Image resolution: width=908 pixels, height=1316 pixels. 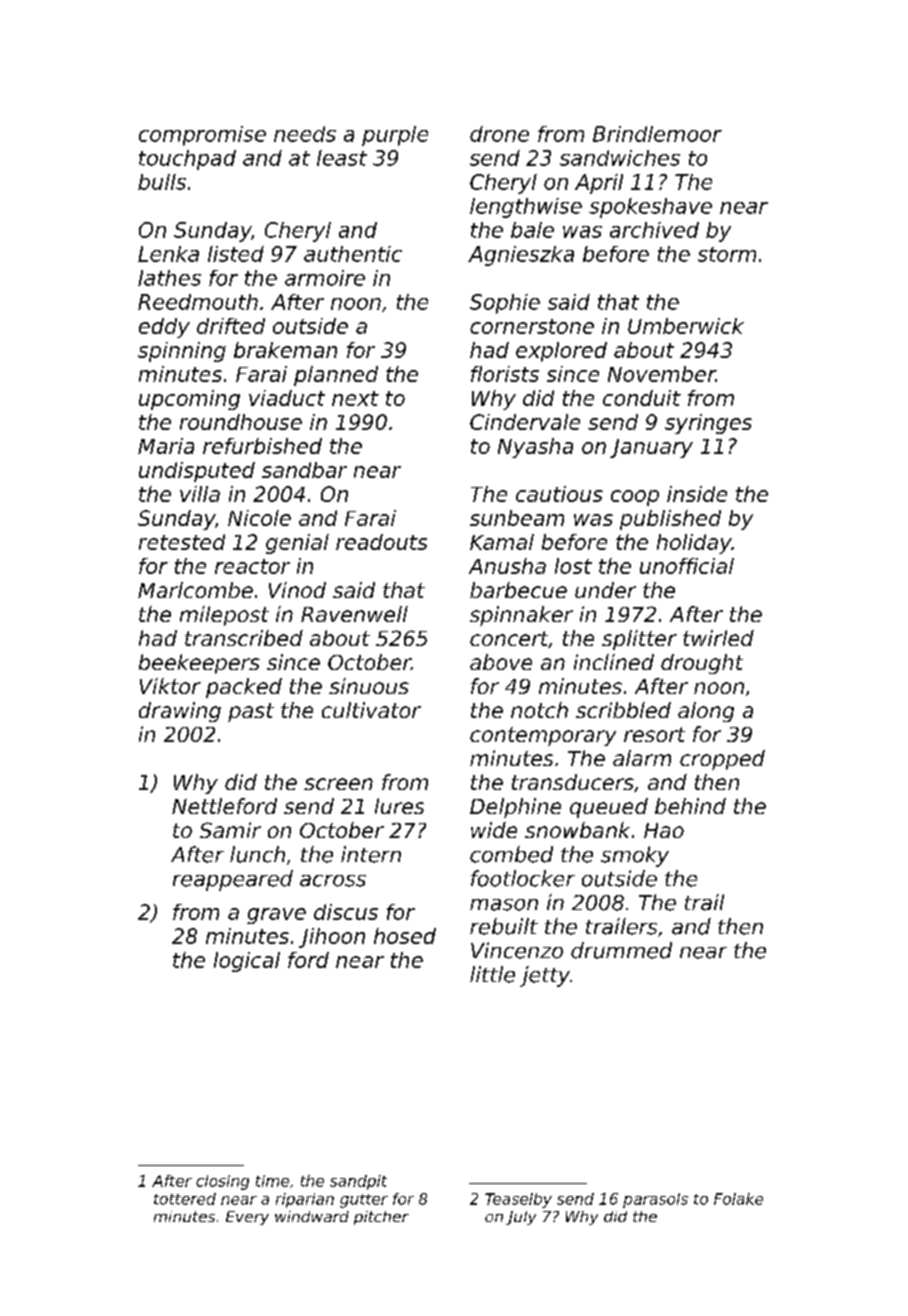 I want to click on Agnieszka, so click(x=521, y=256).
